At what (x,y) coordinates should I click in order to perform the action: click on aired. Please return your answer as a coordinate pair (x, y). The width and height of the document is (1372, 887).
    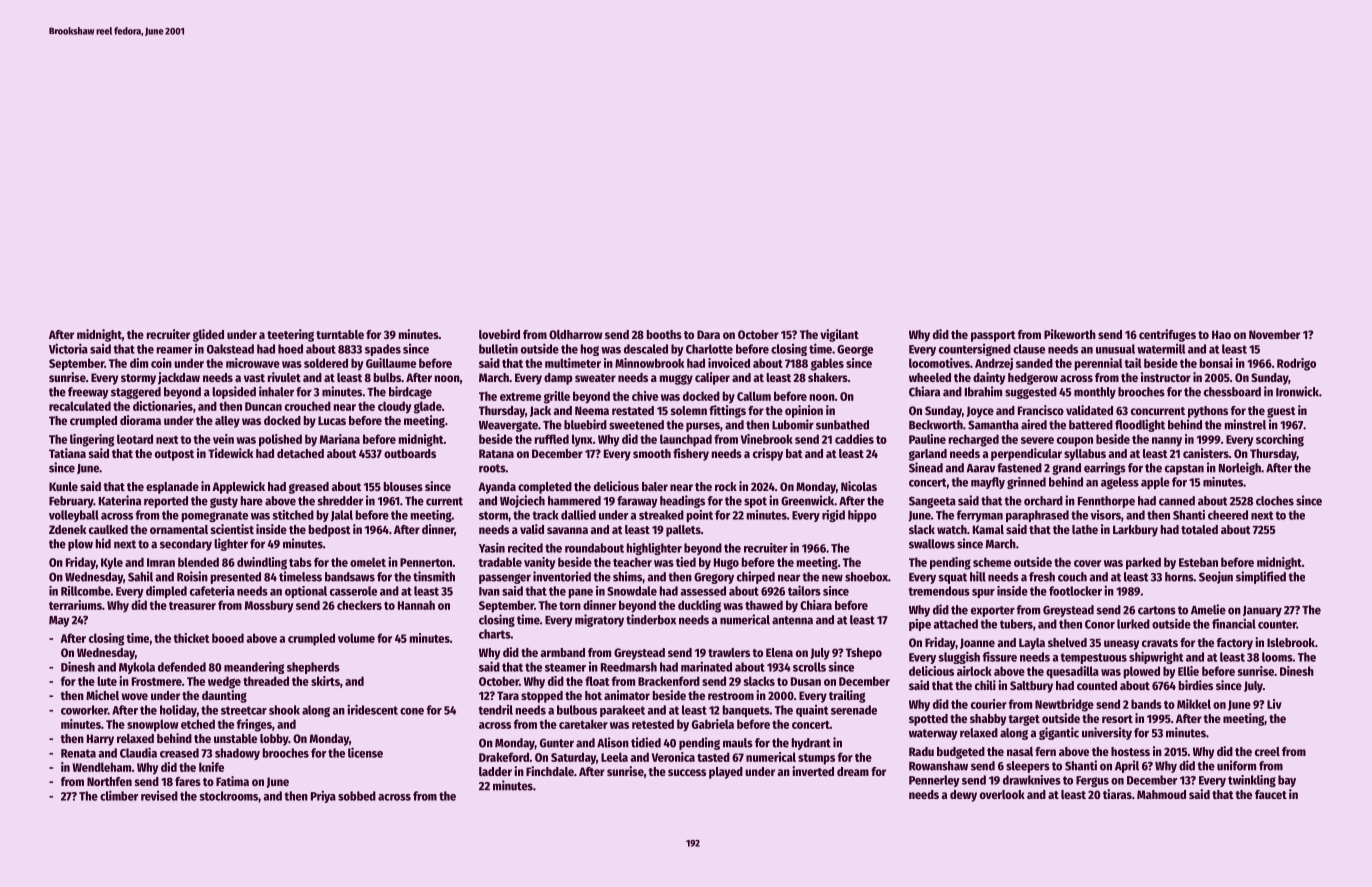
    Looking at the image, I should click on (1034, 424).
